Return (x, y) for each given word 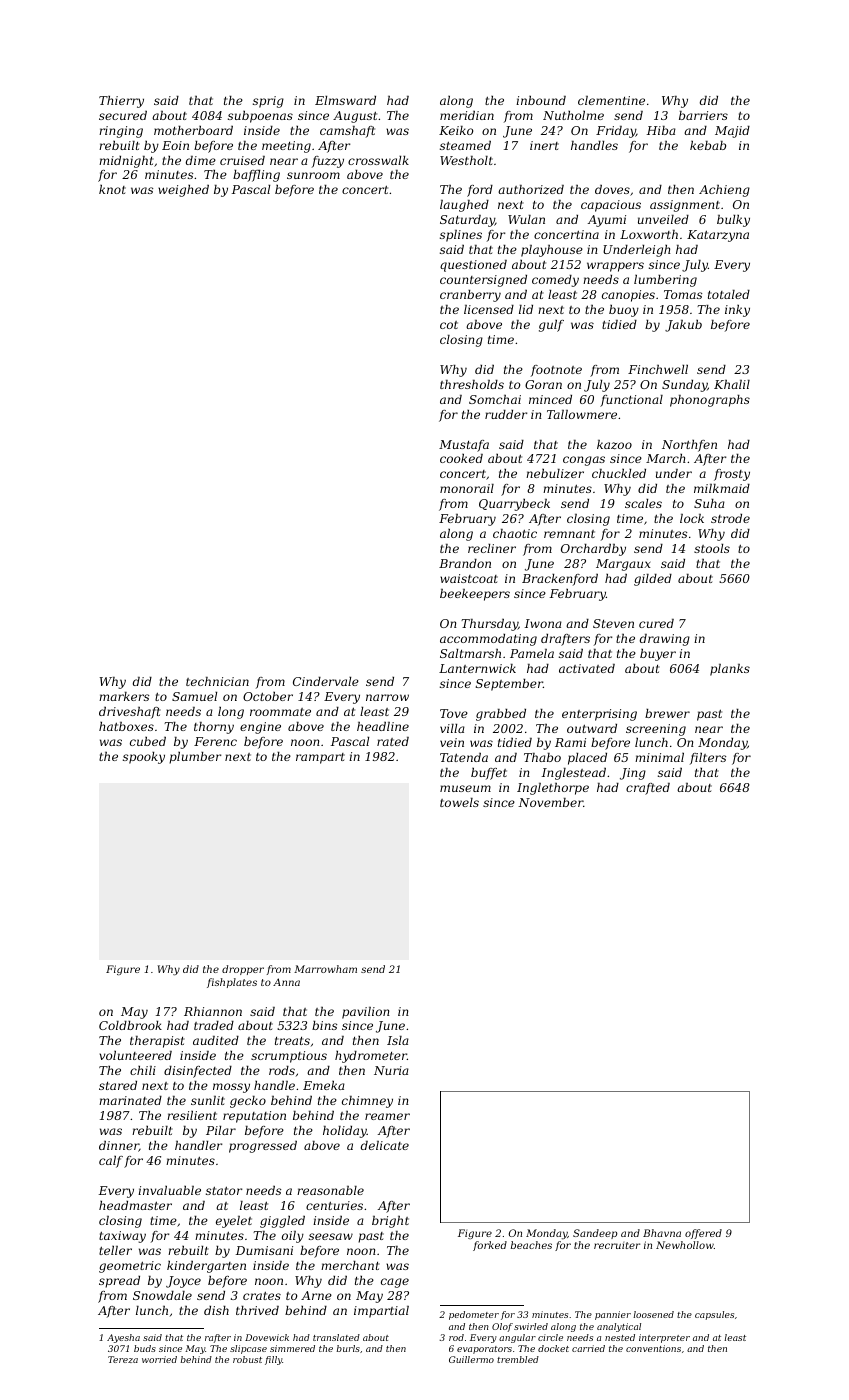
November (550, 802)
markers (124, 696)
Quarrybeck (514, 505)
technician (217, 681)
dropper (243, 970)
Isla (398, 1040)
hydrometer (371, 1057)
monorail (467, 488)
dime (201, 160)
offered (703, 1234)
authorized (531, 189)
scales (643, 503)
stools (712, 548)
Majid (732, 132)
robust (247, 1359)
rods (282, 1070)
